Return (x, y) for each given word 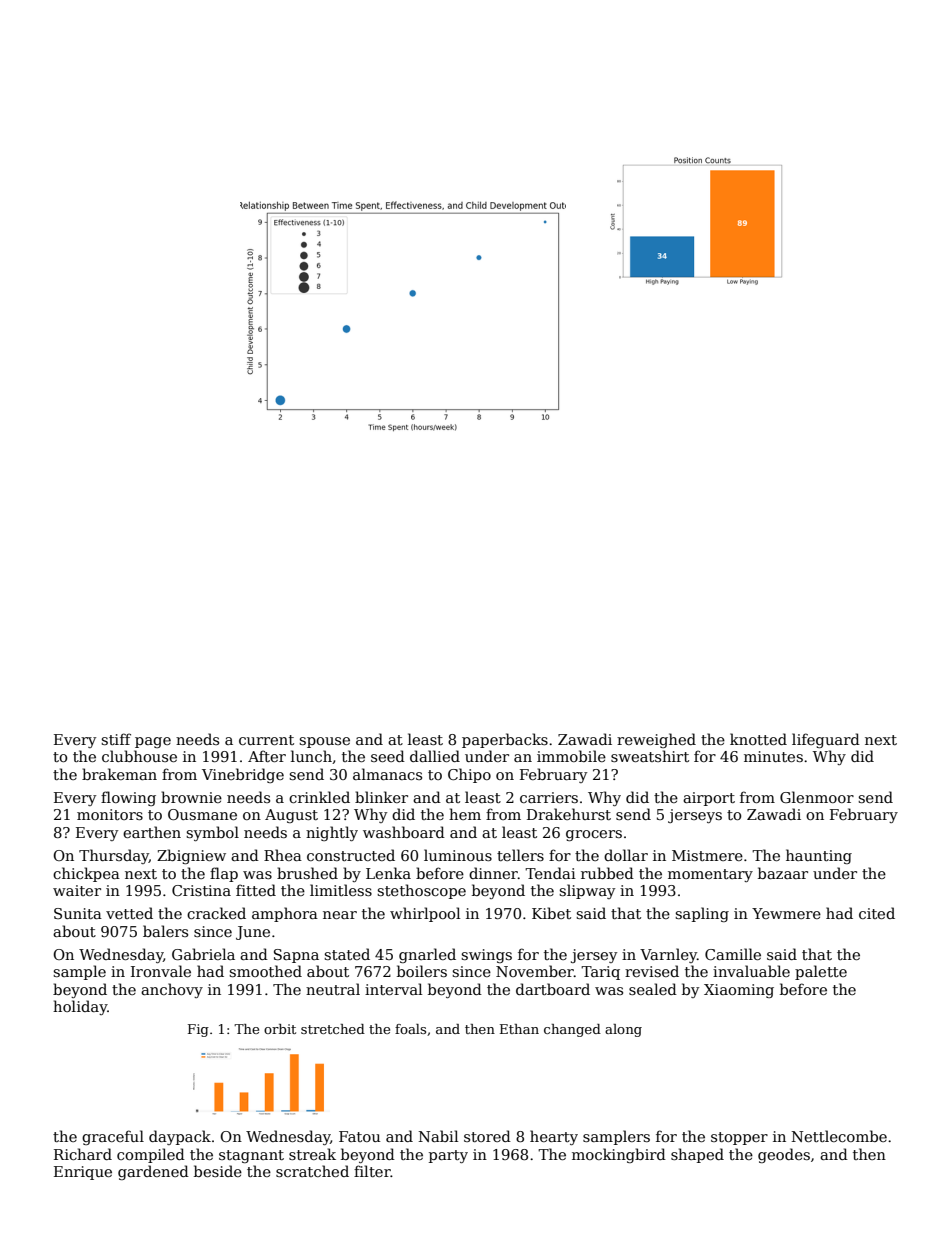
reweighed (656, 740)
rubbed (607, 873)
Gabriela (203, 954)
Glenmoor (817, 797)
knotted (758, 739)
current (266, 740)
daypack (180, 1137)
